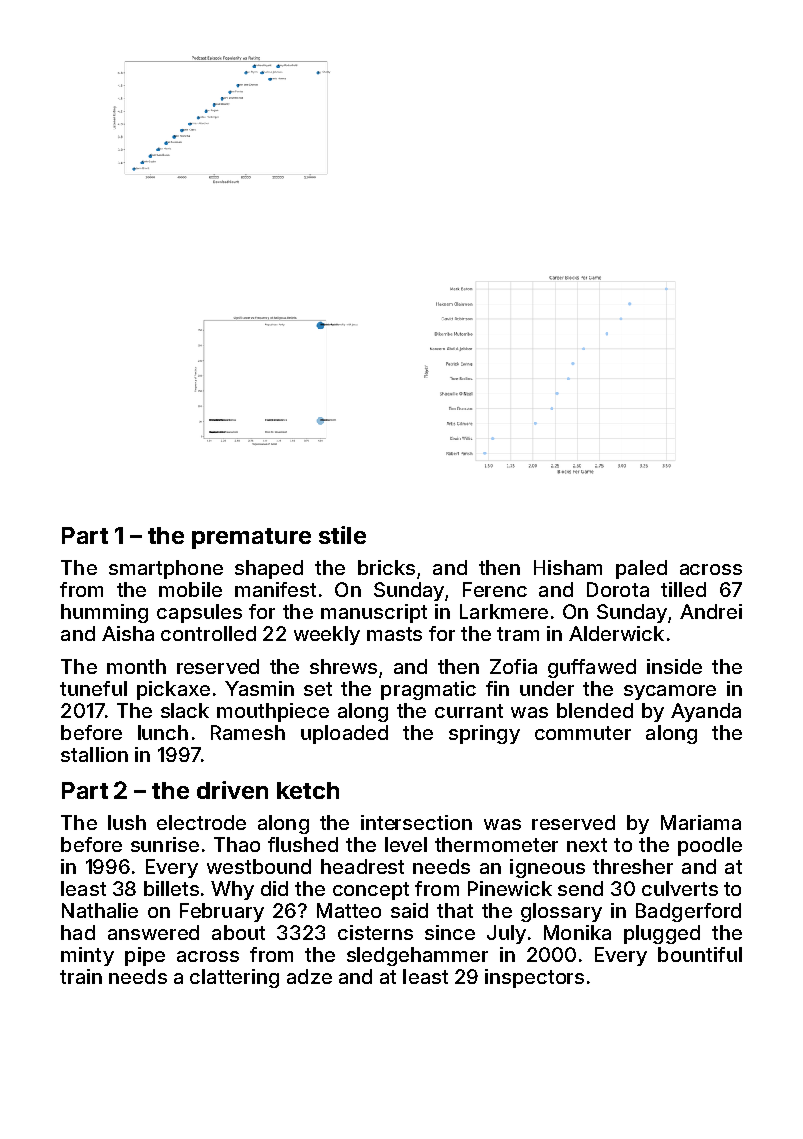 This document has width=803, height=1139. What do you see at coordinates (416, 822) in the document?
I see `intersection` at bounding box center [416, 822].
